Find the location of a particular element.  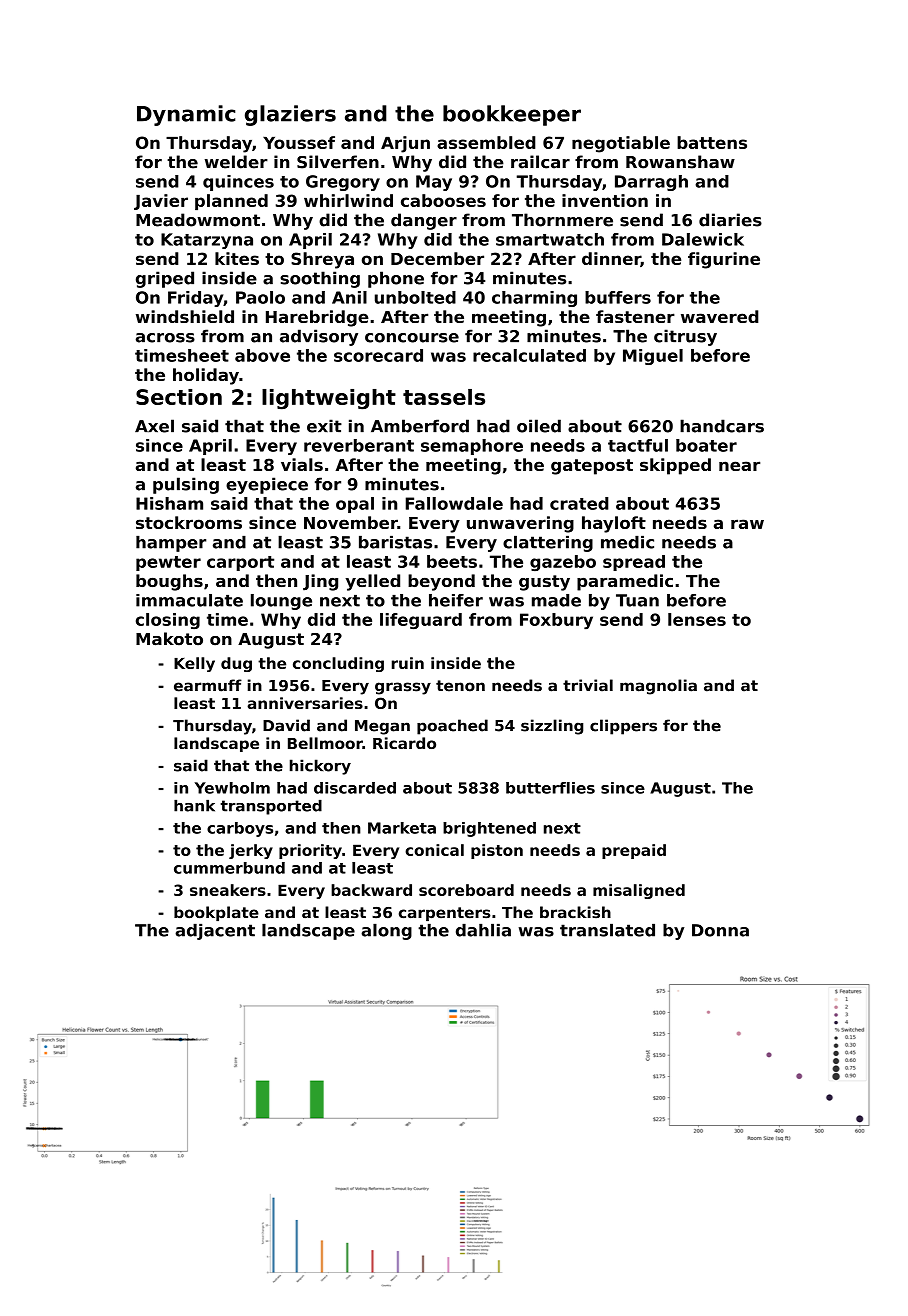

Harebridge is located at coordinates (317, 318).
